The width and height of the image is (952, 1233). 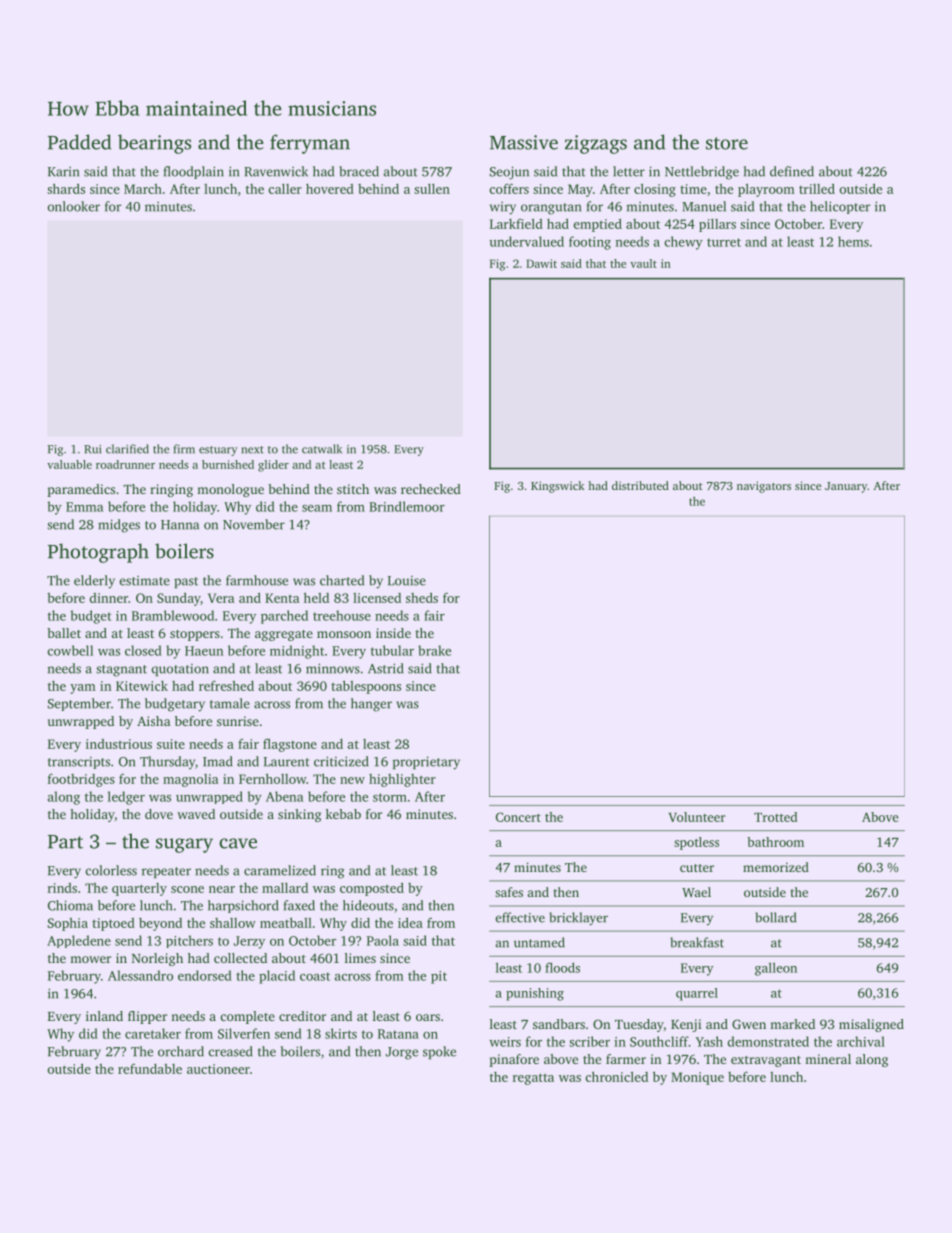 What do you see at coordinates (322, 449) in the image?
I see `catwalk` at bounding box center [322, 449].
